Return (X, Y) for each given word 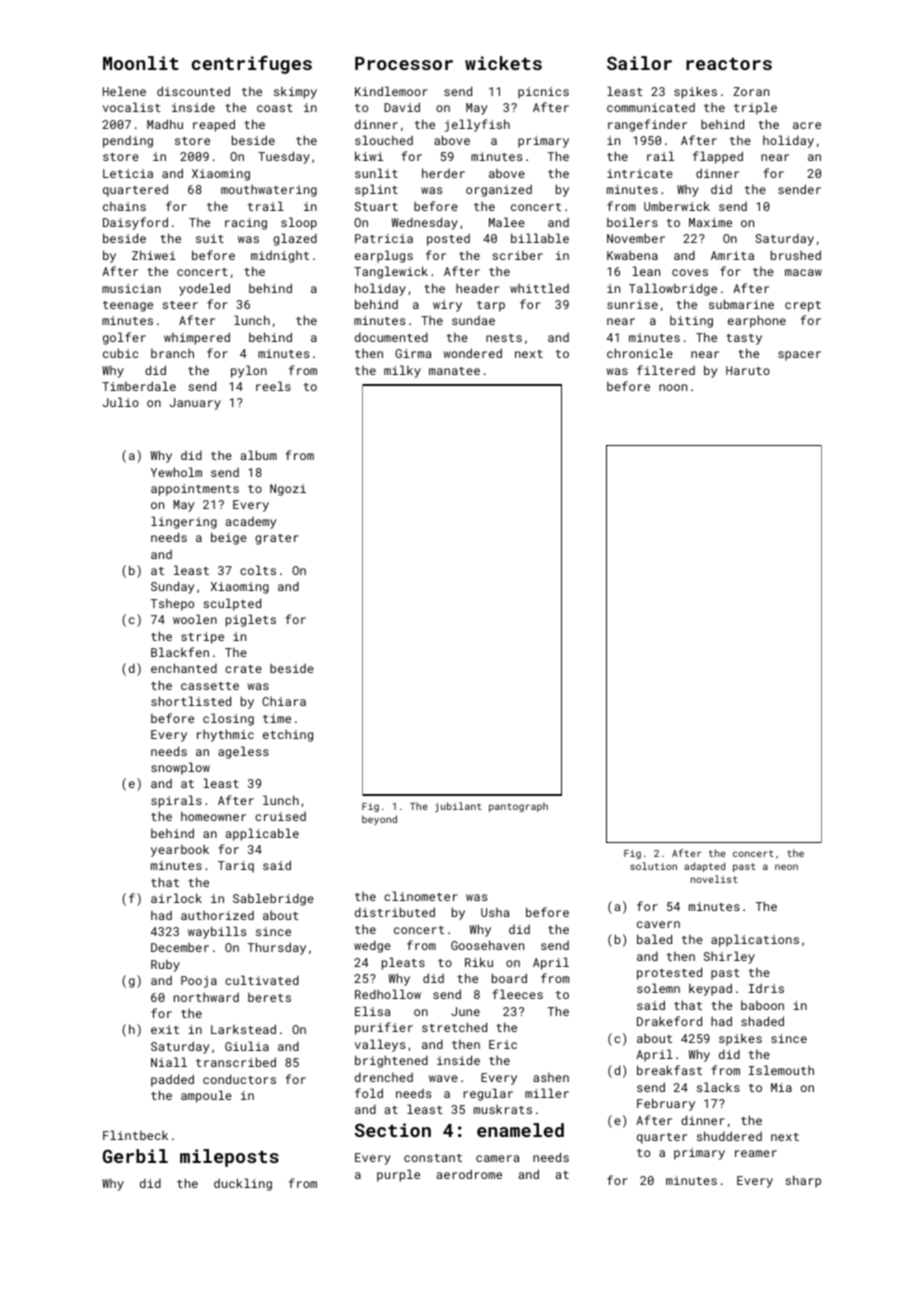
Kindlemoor (391, 91)
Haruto (748, 370)
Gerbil (135, 1156)
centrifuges (252, 64)
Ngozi (288, 490)
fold (369, 1093)
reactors (729, 64)
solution (653, 866)
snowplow (180, 768)
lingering (184, 522)
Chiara (284, 701)
